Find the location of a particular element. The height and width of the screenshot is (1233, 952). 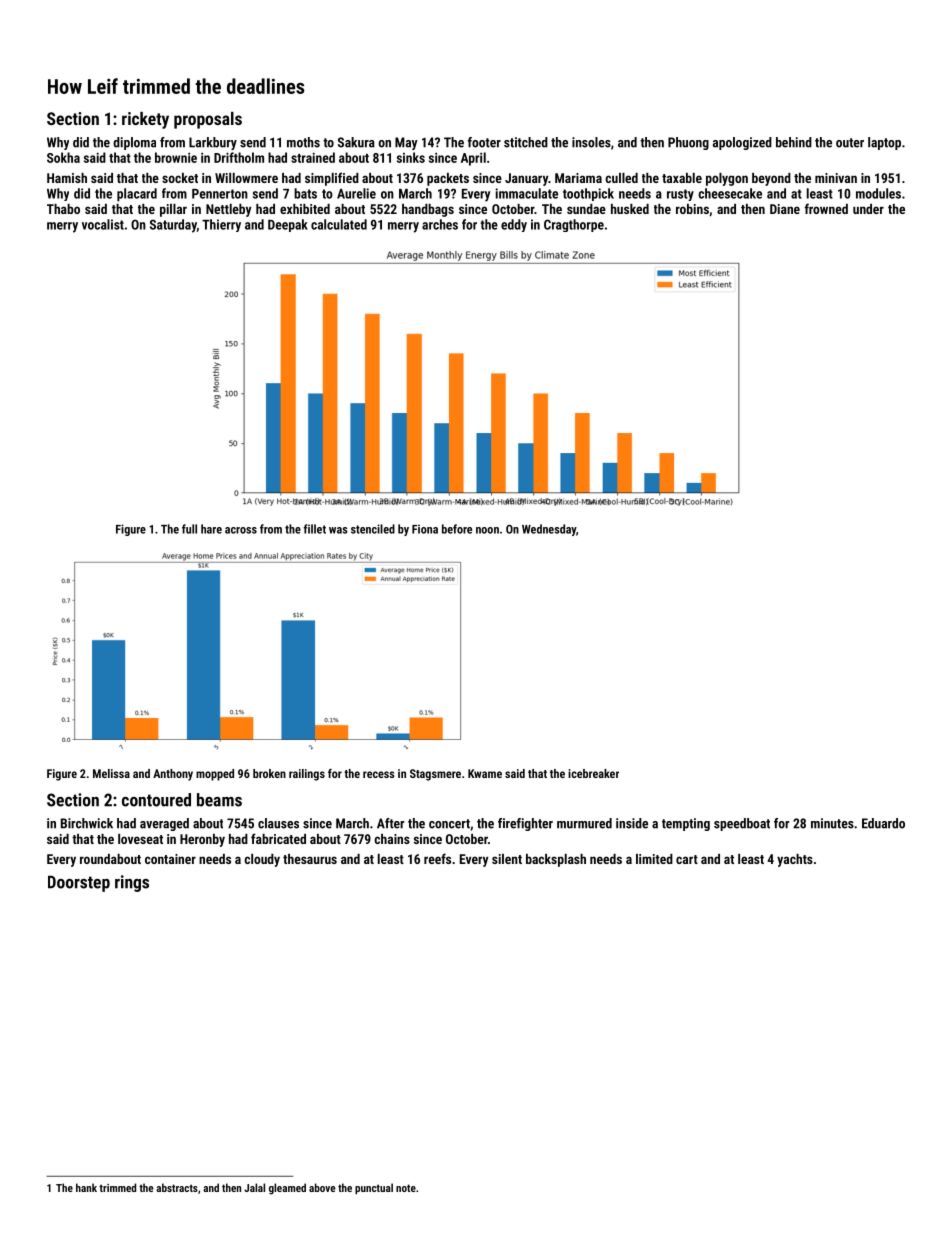

icebreaker is located at coordinates (593, 773).
